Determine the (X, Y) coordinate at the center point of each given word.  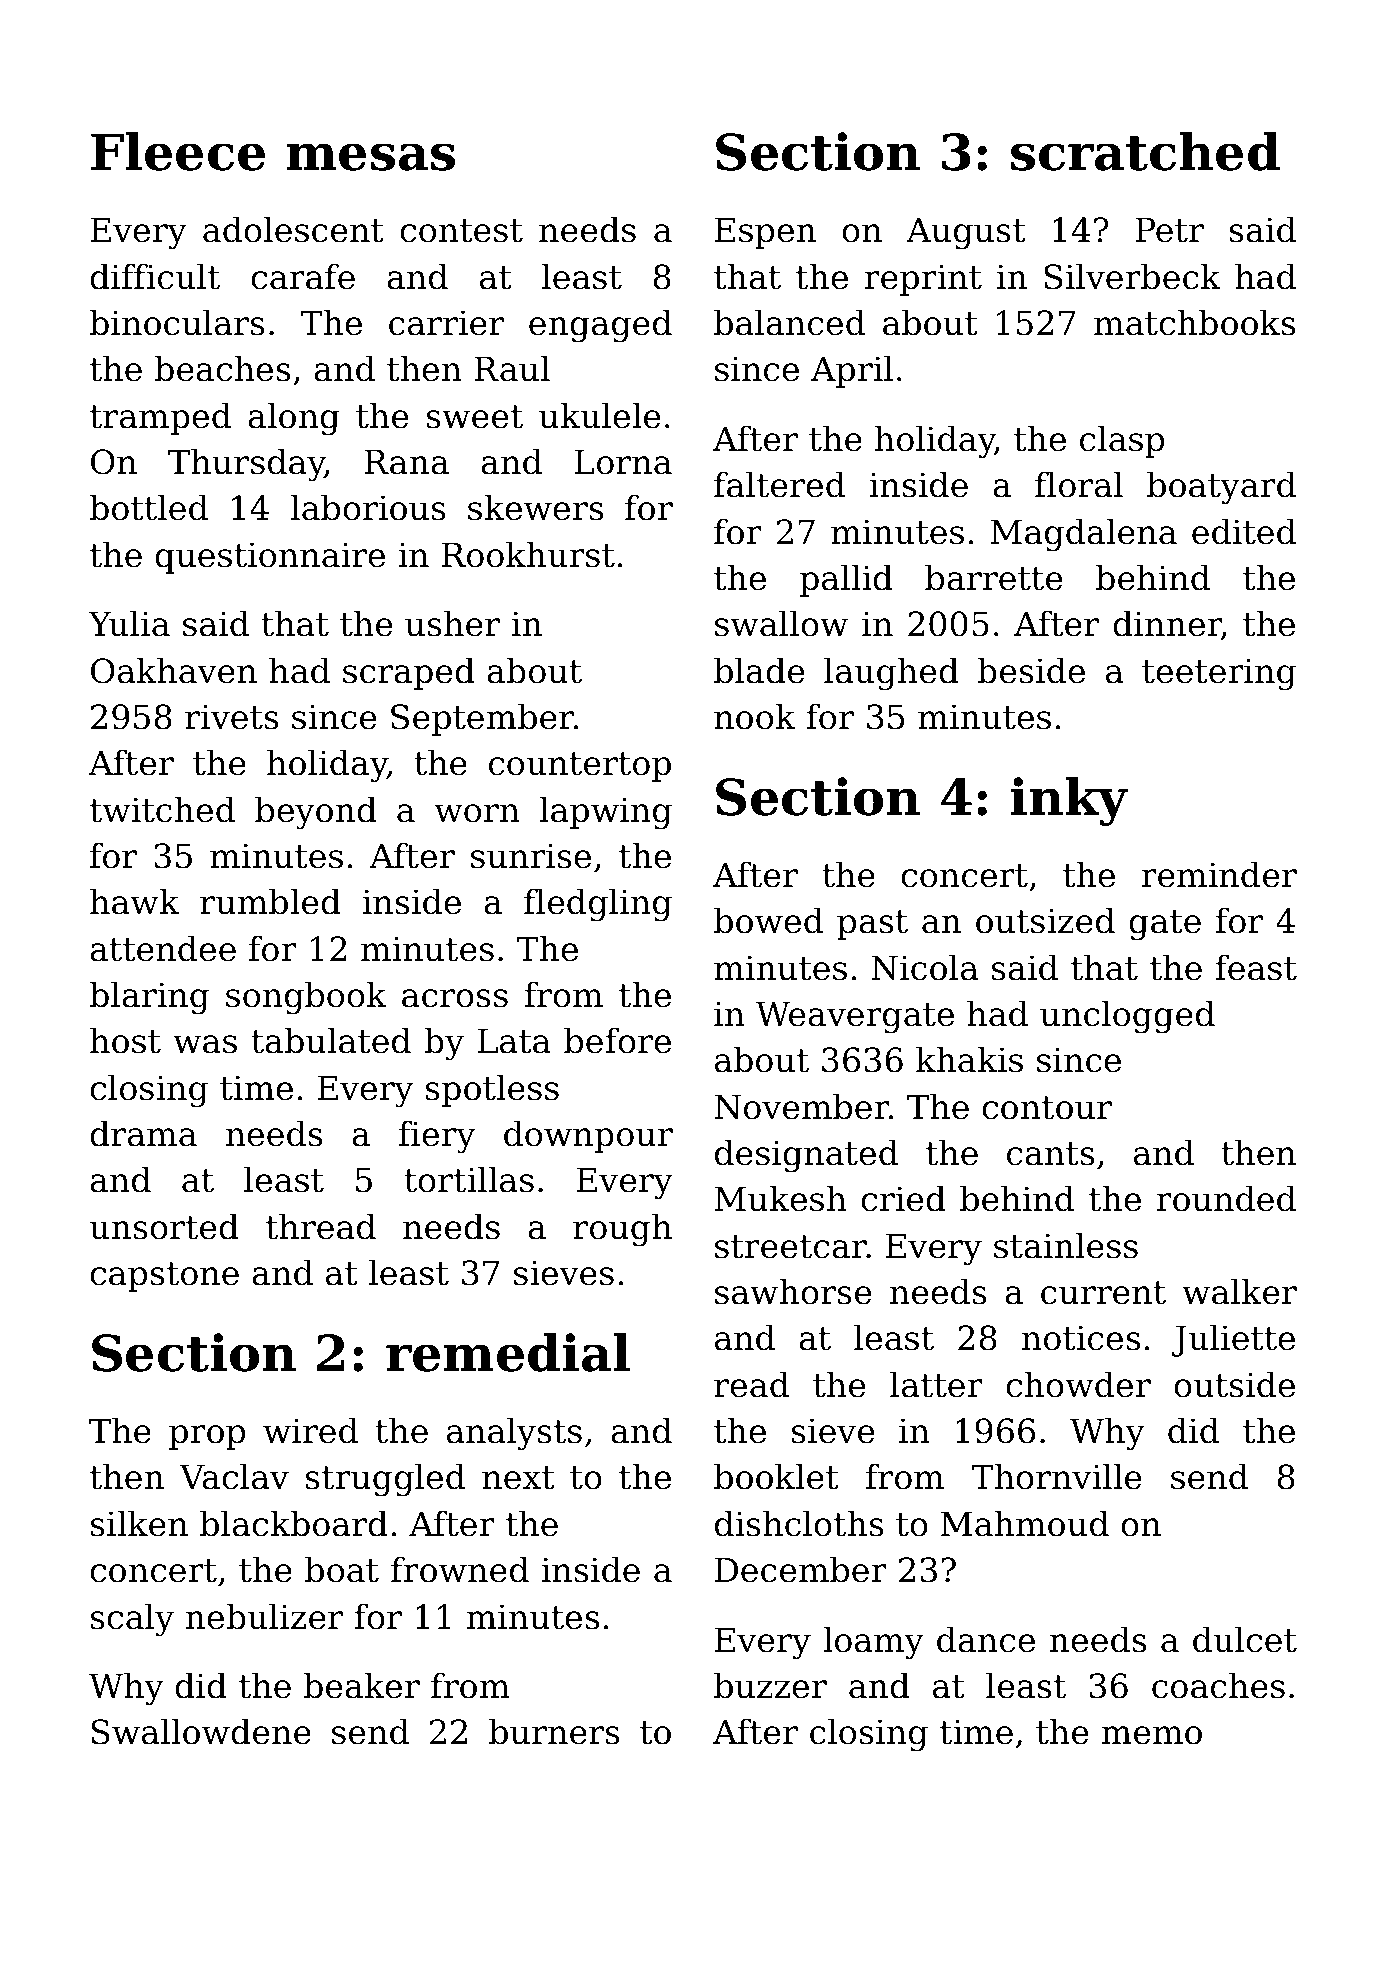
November (802, 1106)
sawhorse (793, 1291)
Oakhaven (174, 670)
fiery (437, 1137)
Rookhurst (528, 554)
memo (1151, 1735)
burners (554, 1731)
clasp (1122, 441)
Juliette (1233, 1340)
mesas (370, 157)
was (205, 1044)
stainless (1066, 1245)
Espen (765, 233)
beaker (362, 1685)
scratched (1145, 151)
